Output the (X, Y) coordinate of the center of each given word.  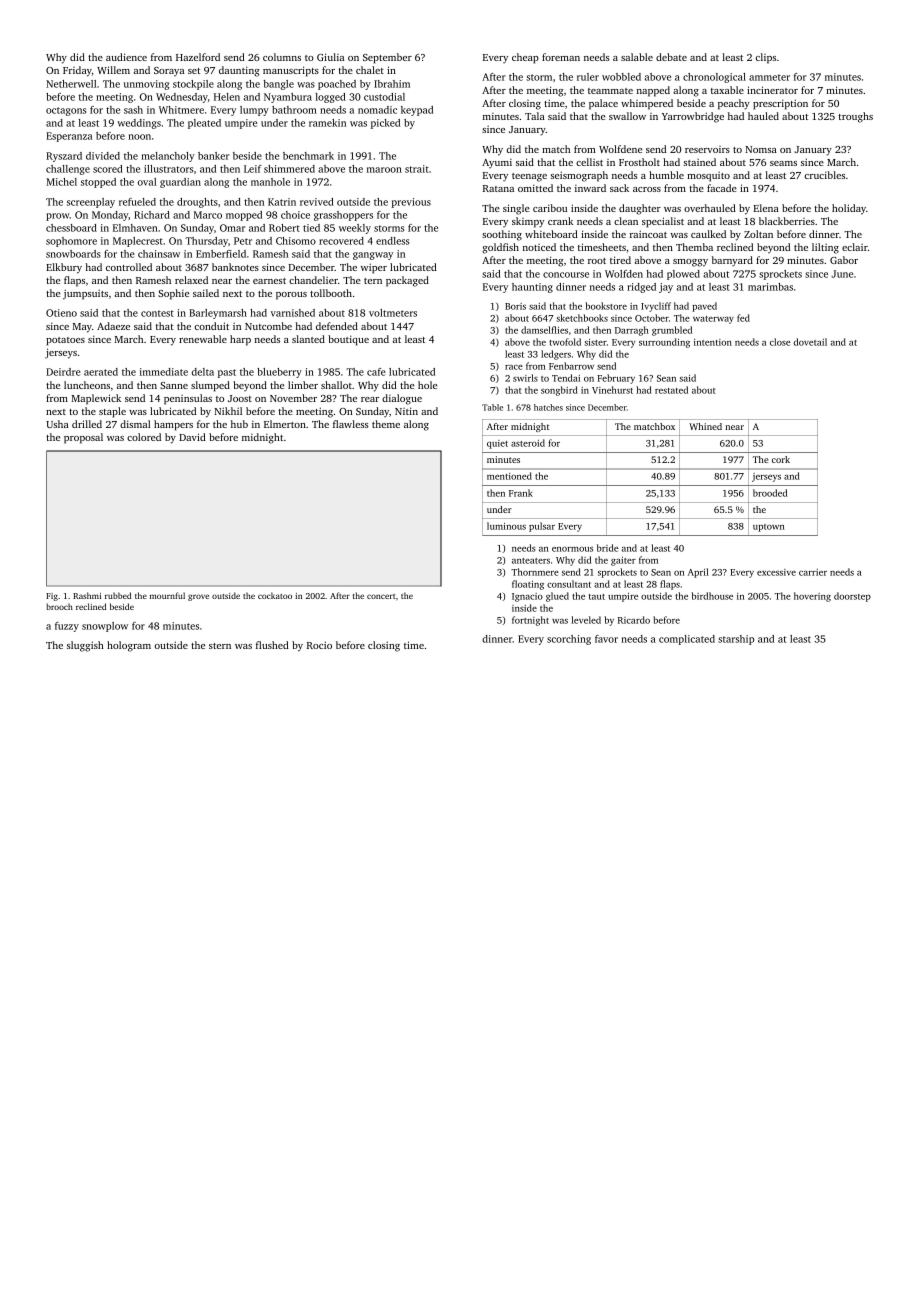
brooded (770, 493)
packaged (407, 281)
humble (666, 175)
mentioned (509, 476)
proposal (83, 438)
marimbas (770, 287)
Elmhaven (135, 228)
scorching (569, 640)
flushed (272, 645)
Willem (113, 70)
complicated (687, 640)
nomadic (377, 110)
